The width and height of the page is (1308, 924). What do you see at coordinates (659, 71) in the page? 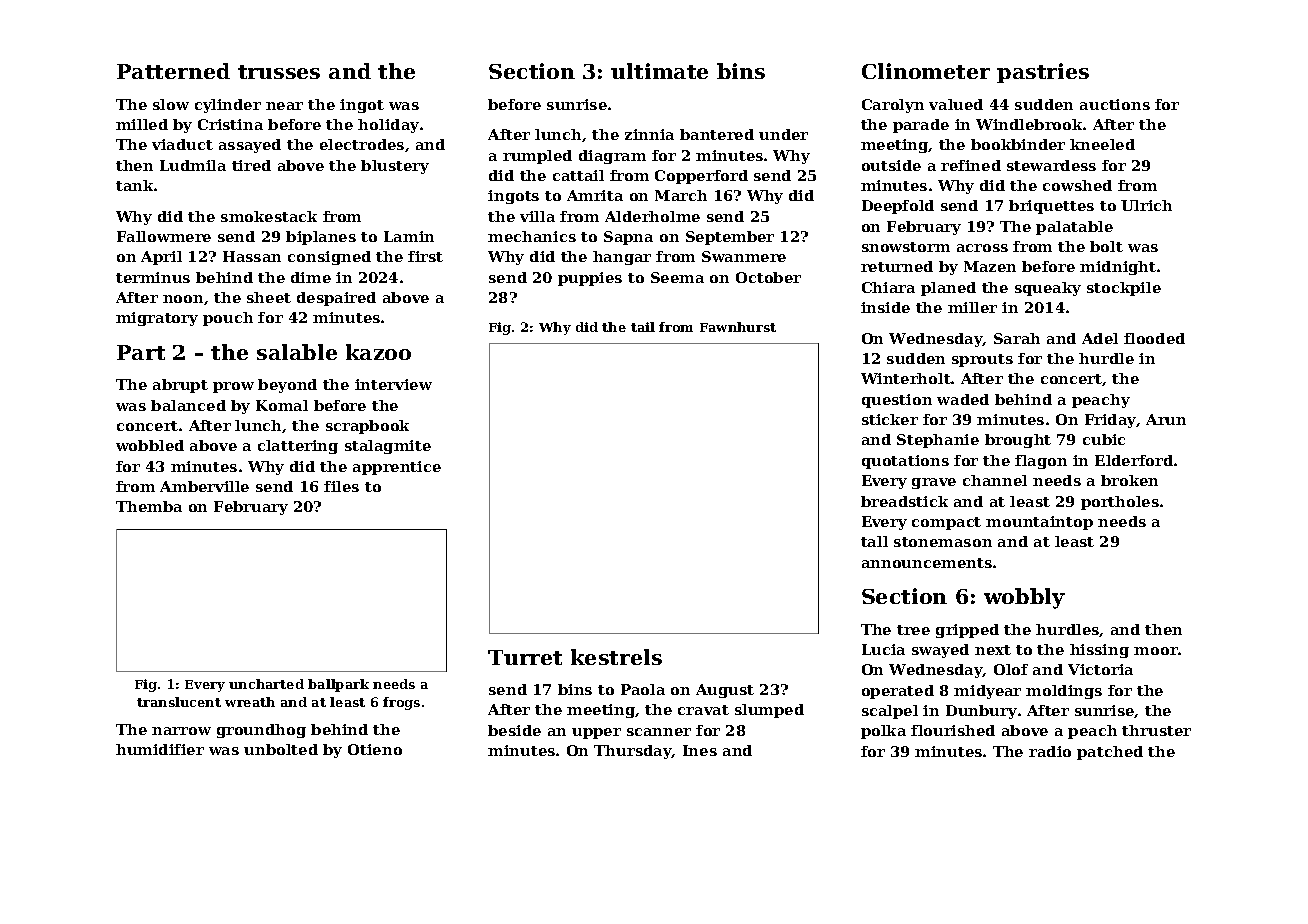
I see `ultimate` at bounding box center [659, 71].
